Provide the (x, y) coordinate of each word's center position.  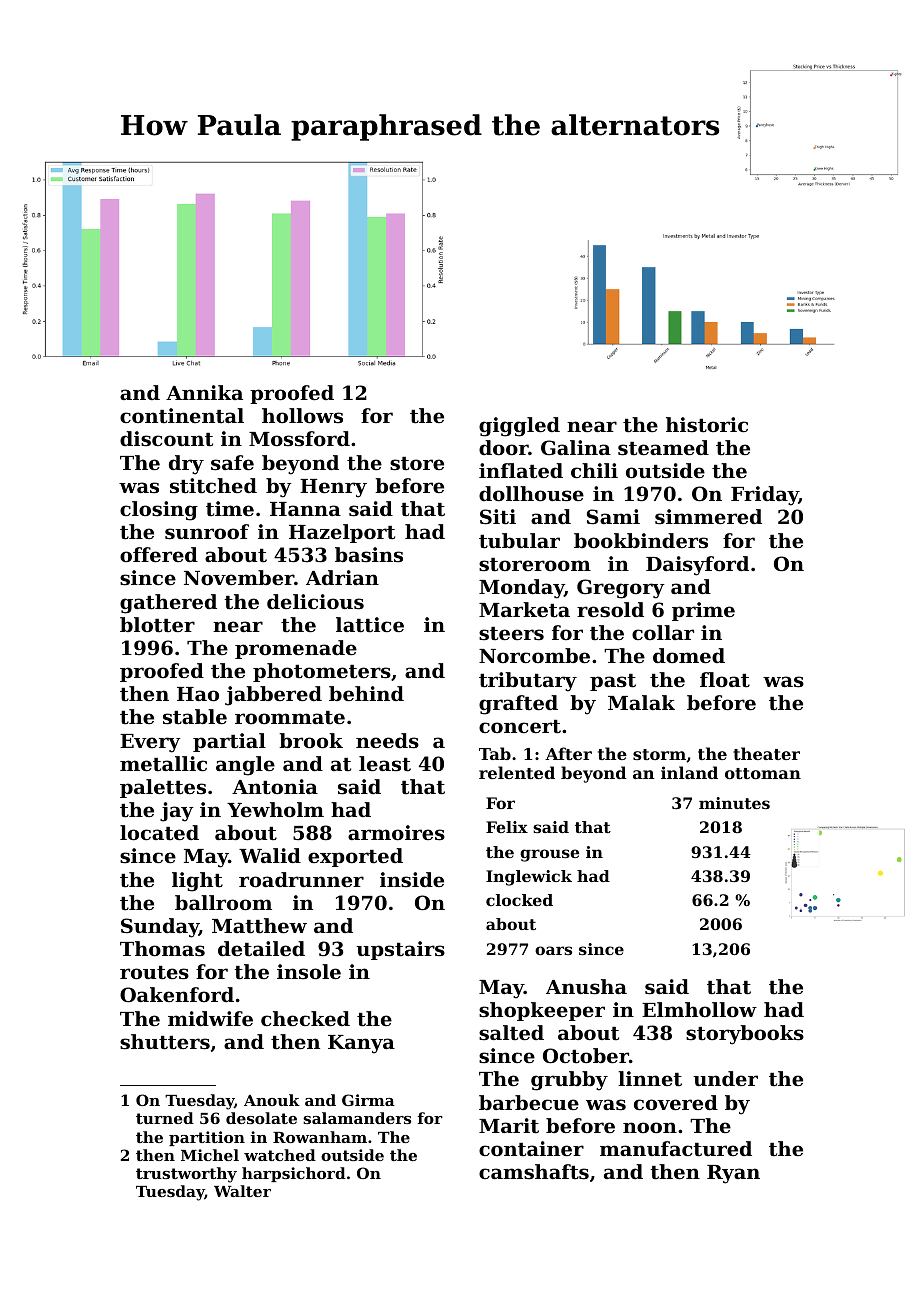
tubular (519, 541)
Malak (641, 702)
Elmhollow (699, 1009)
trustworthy (186, 1175)
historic (707, 425)
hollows (302, 416)
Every (150, 743)
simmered (708, 516)
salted (511, 1032)
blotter (157, 624)
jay (177, 812)
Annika (204, 392)
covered (676, 1103)
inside (412, 879)
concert (520, 727)
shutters (165, 1042)
